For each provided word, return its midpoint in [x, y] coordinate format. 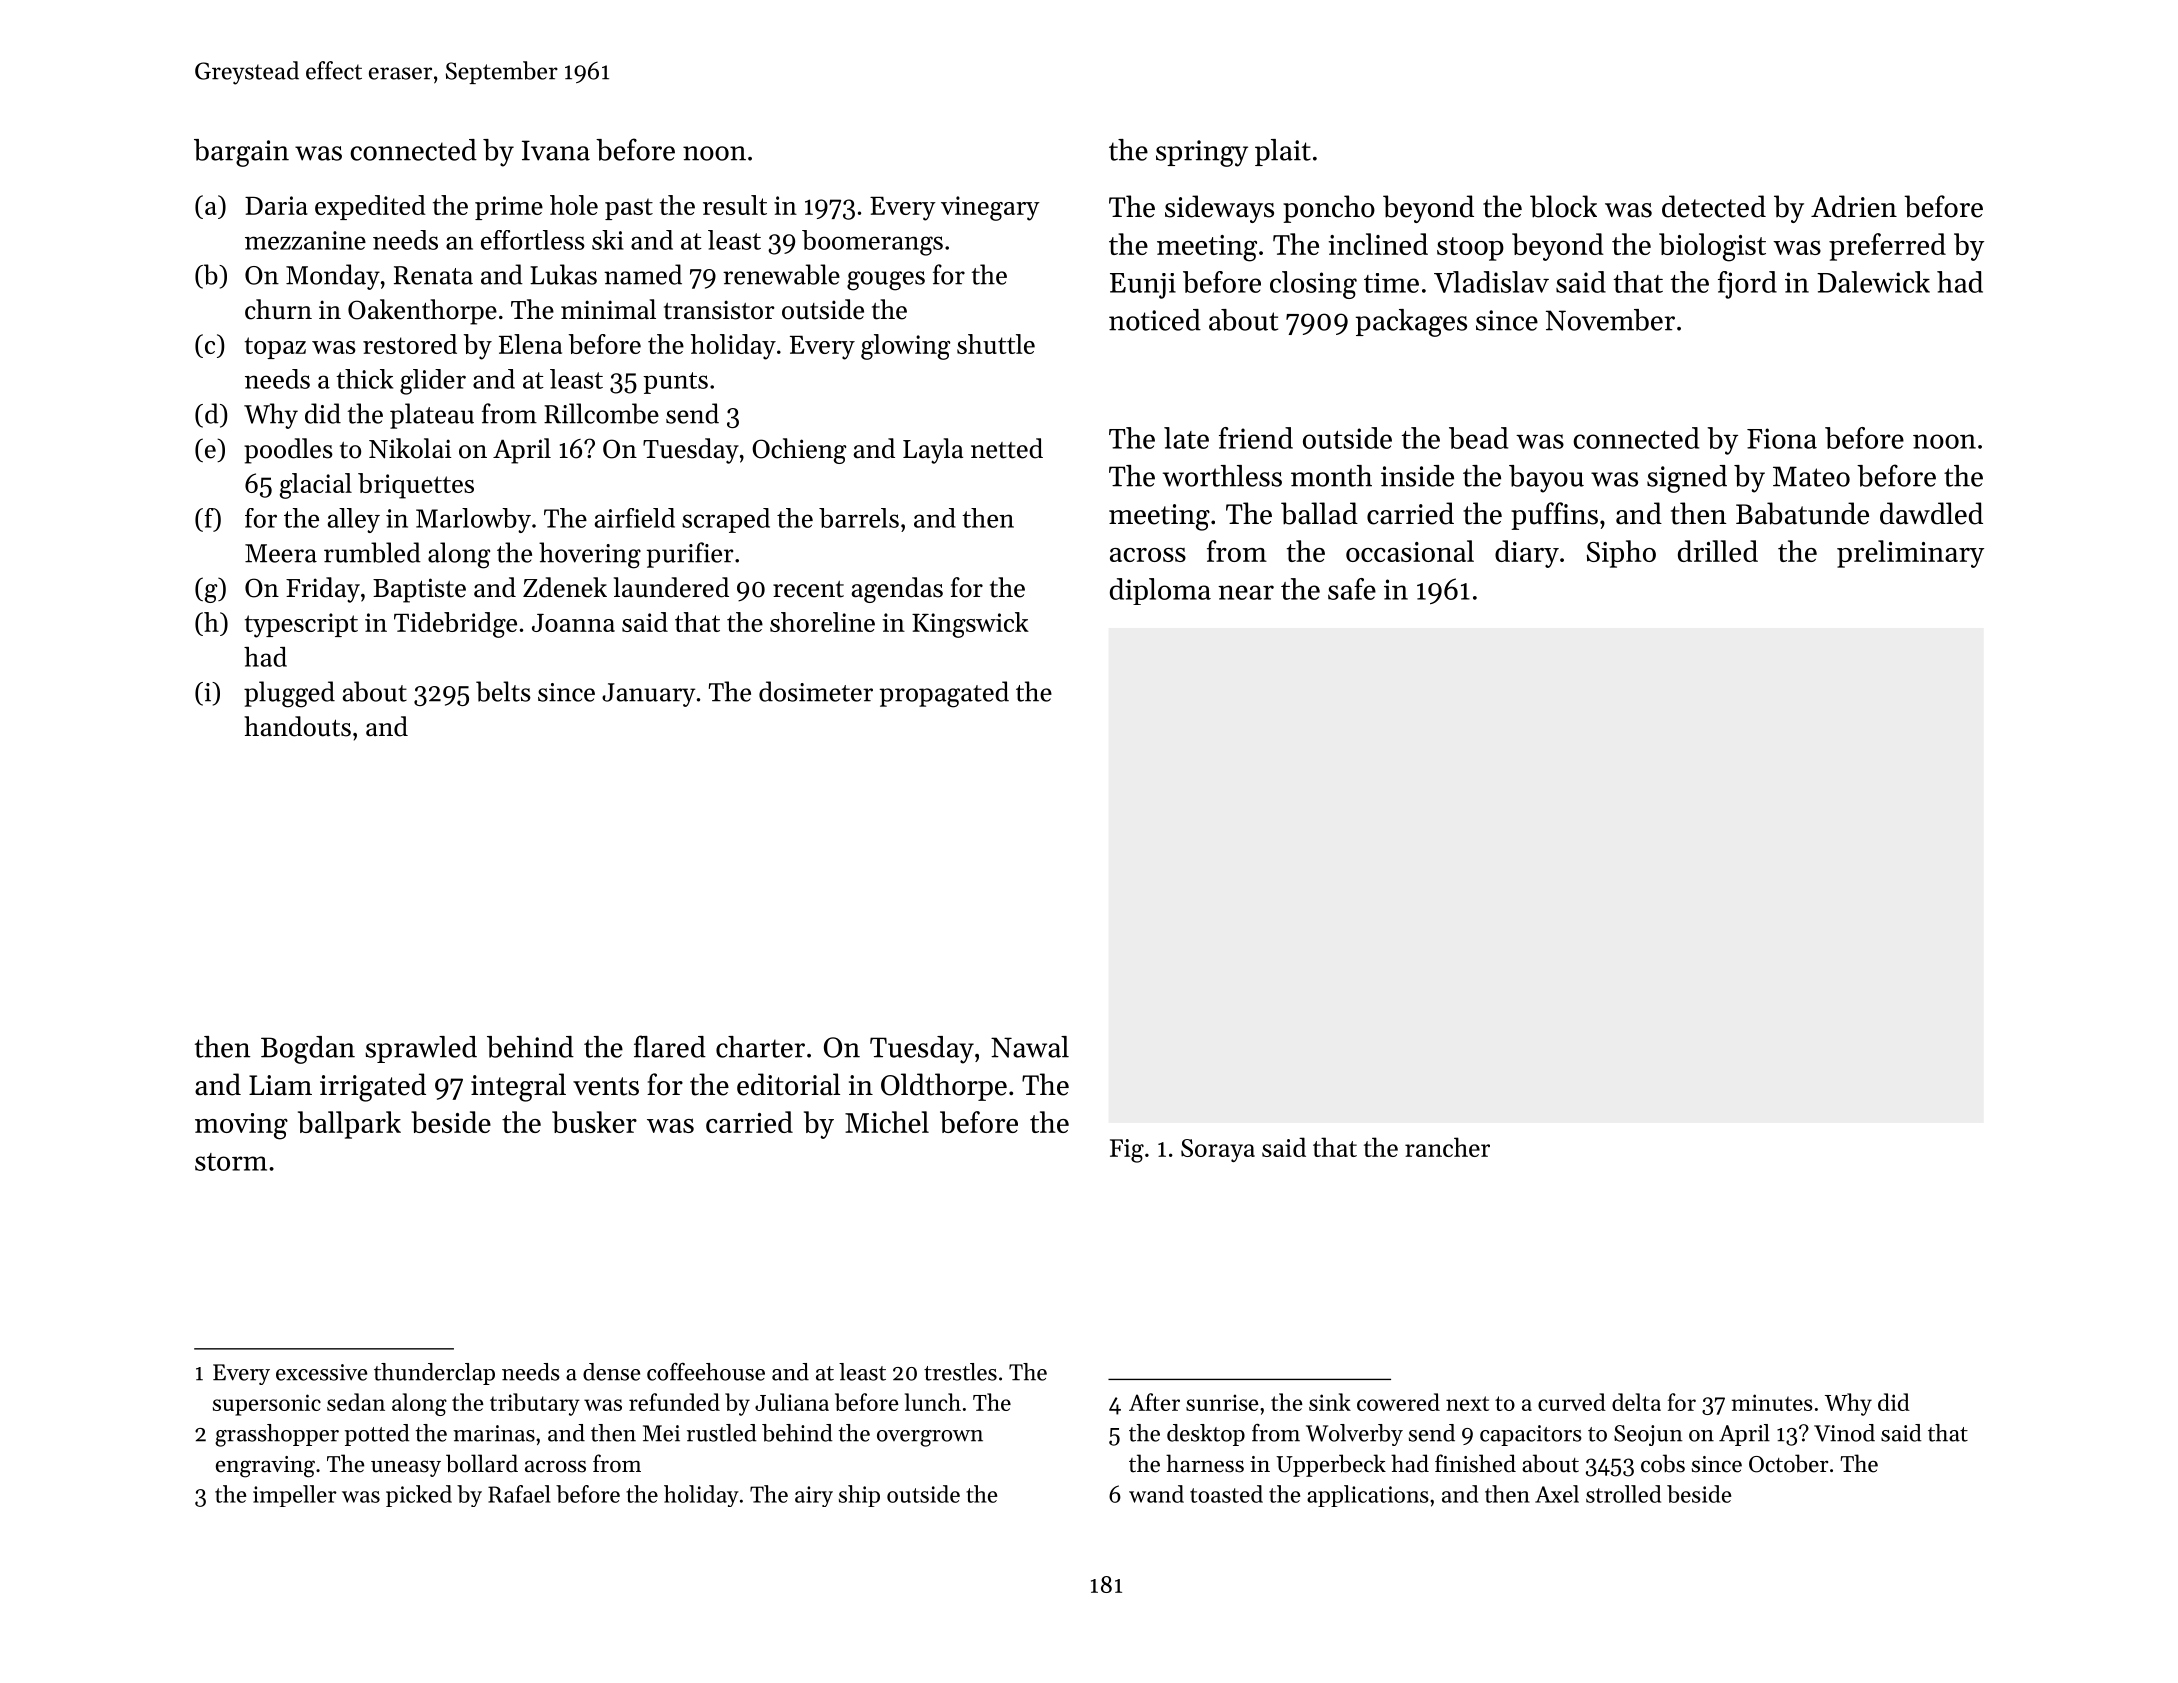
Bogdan [308, 1050]
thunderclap [434, 1374]
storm [231, 1162]
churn [278, 309]
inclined [1378, 244]
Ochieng [799, 451]
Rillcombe [601, 413]
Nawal [1030, 1047]
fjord [1747, 285]
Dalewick [1873, 282]
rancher [1447, 1147]
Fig [1127, 1151]
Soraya [1218, 1150]
